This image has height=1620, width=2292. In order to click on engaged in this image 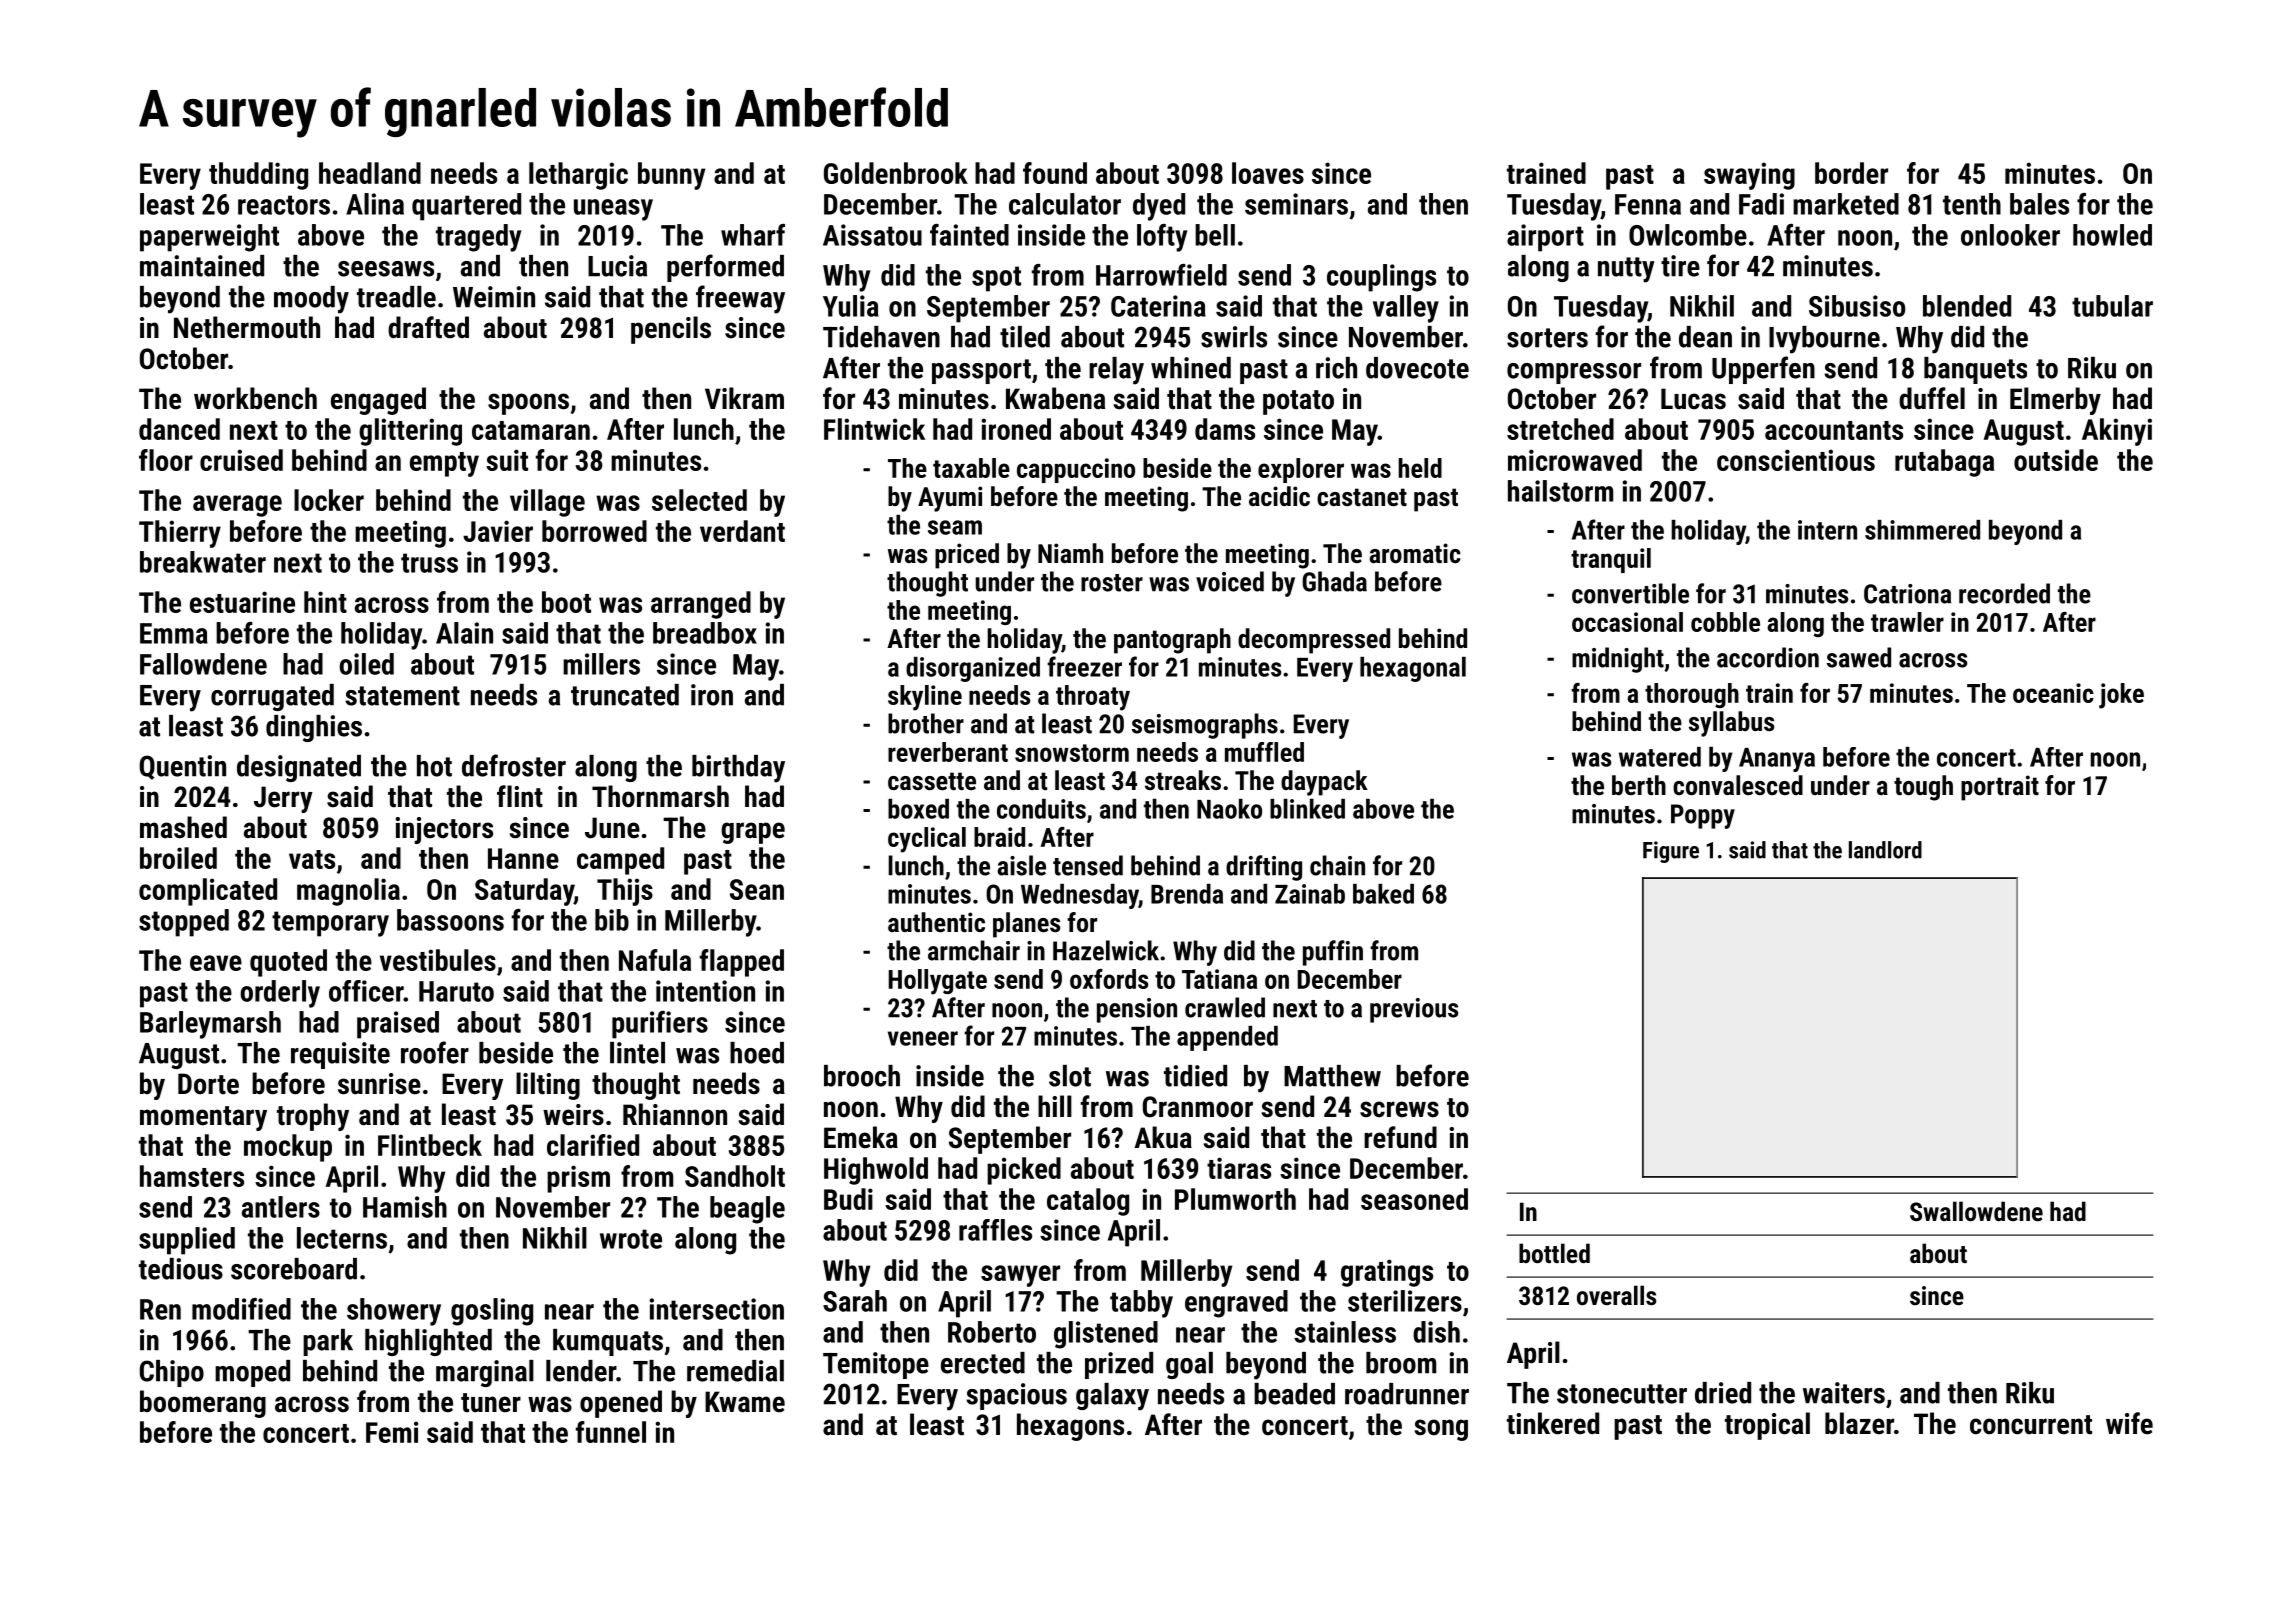, I will do `click(378, 401)`.
